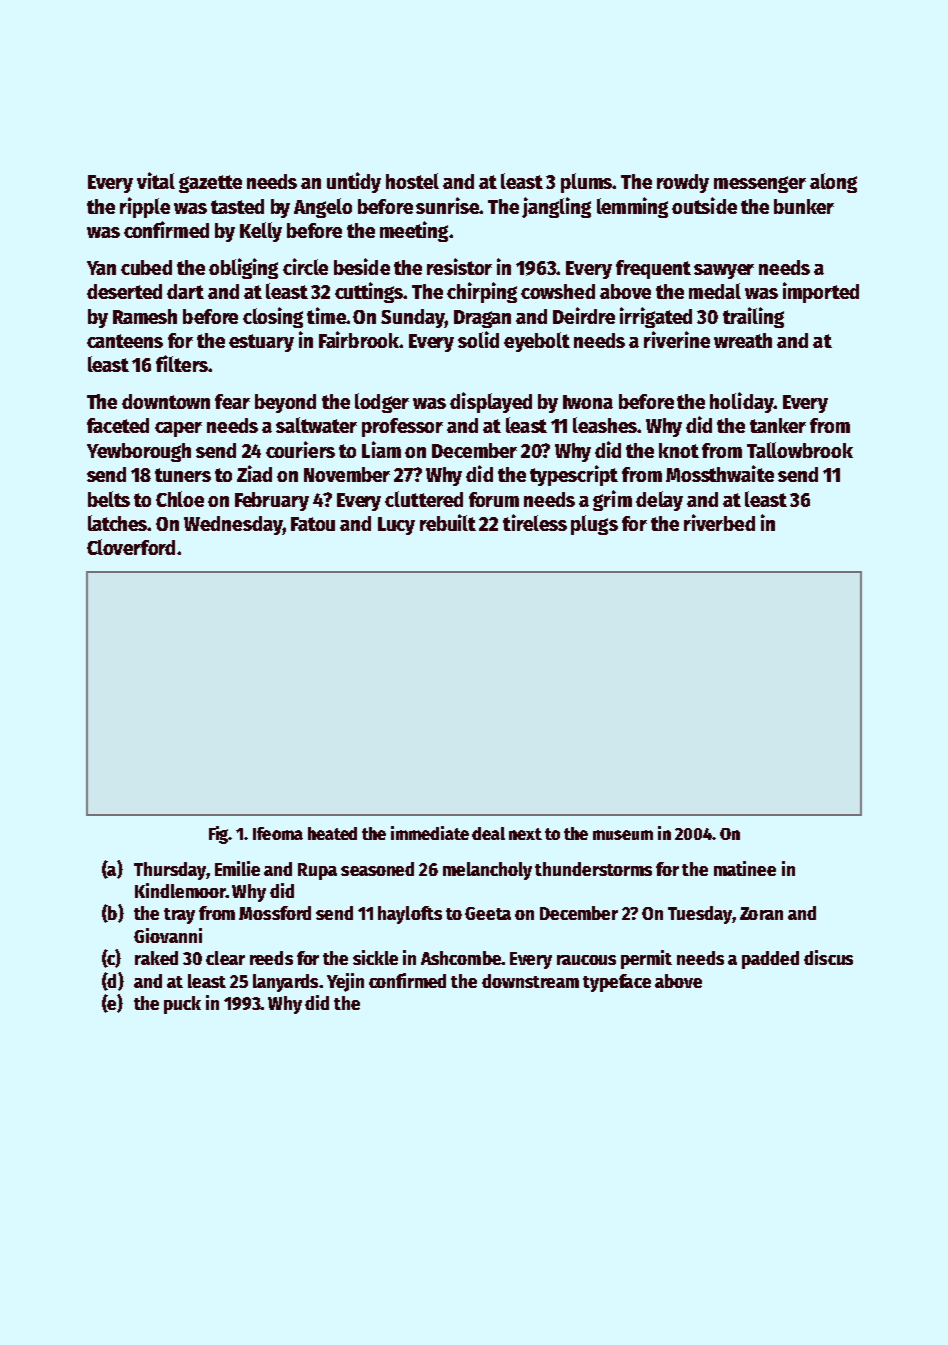  What do you see at coordinates (182, 1005) in the document?
I see `puck` at bounding box center [182, 1005].
